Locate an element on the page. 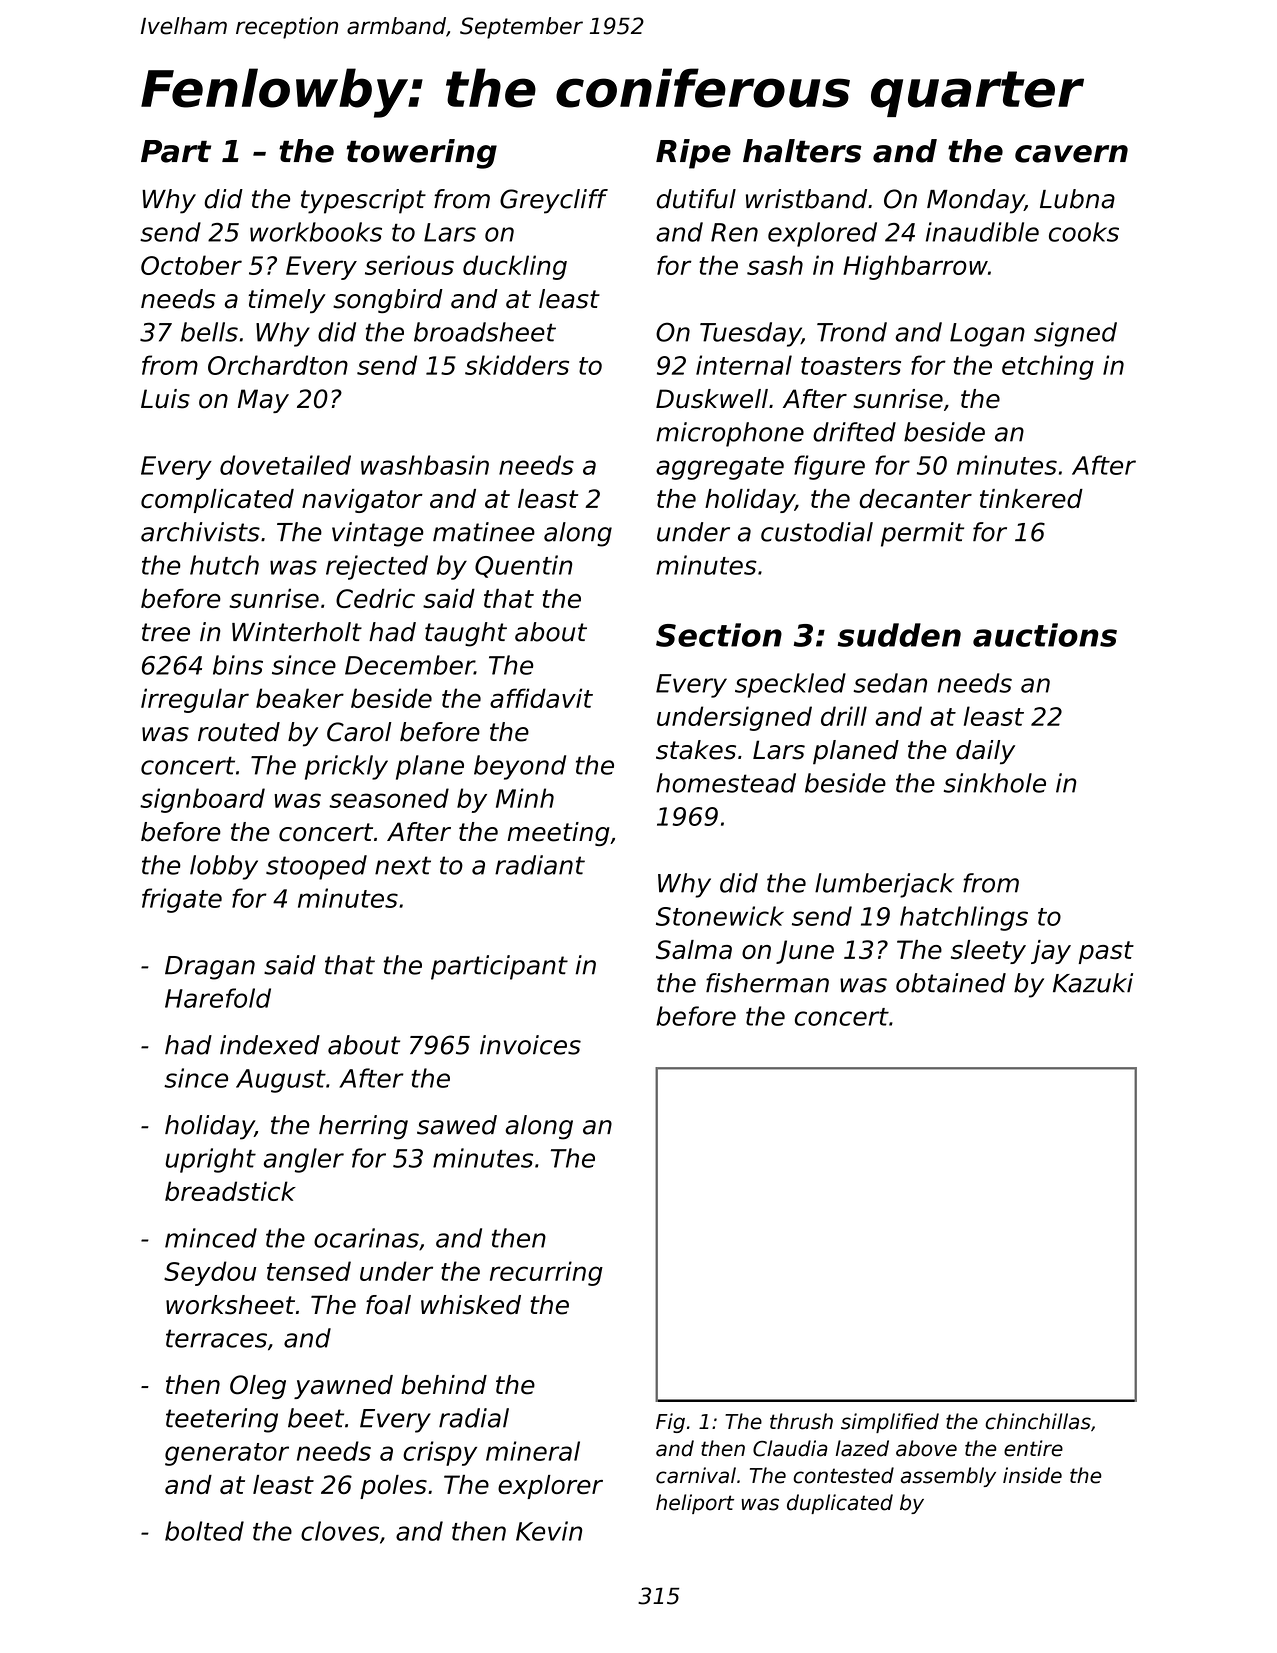 The width and height of the document is (1277, 1653). sedan is located at coordinates (890, 683).
